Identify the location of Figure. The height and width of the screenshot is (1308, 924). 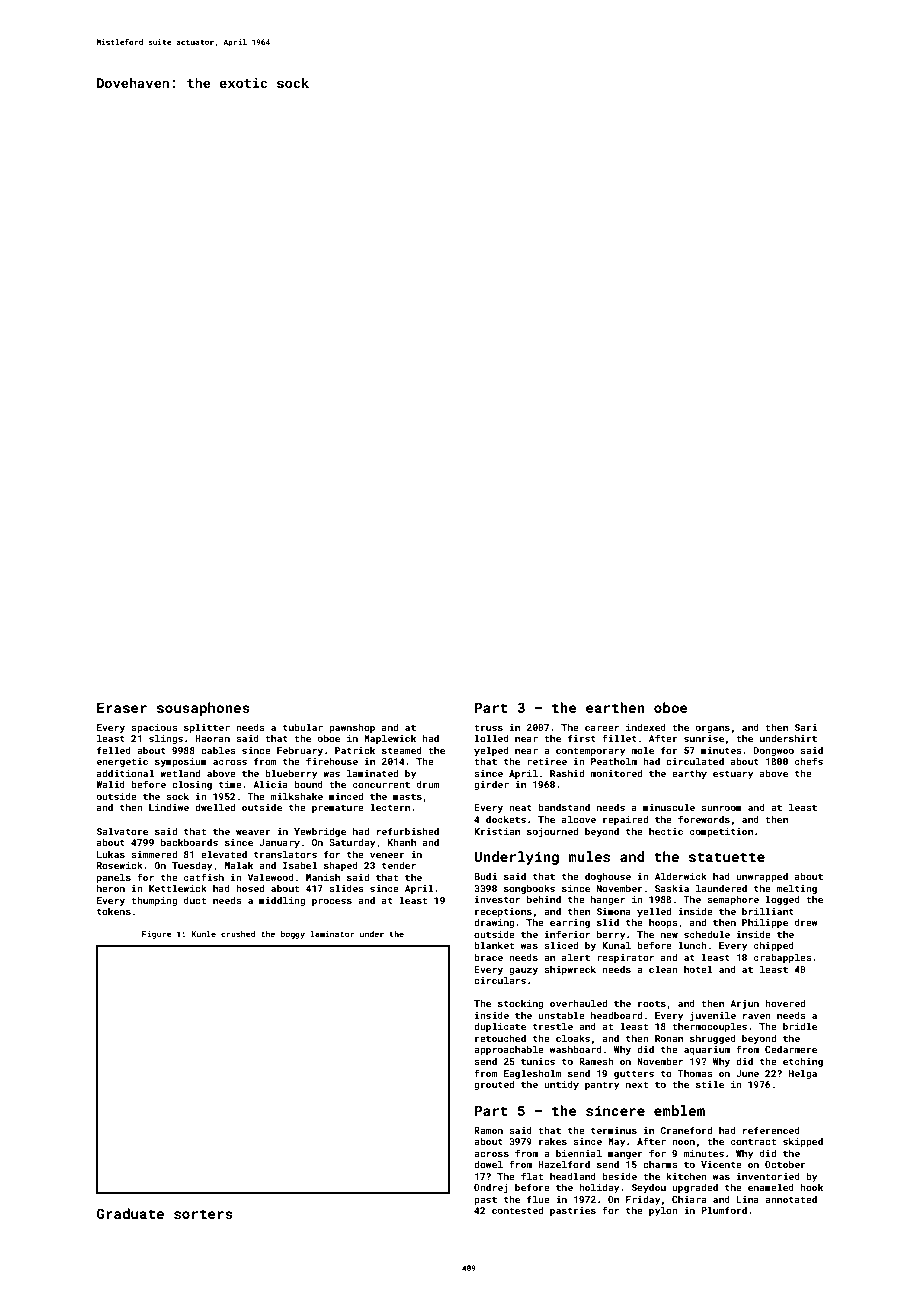
(157, 935).
